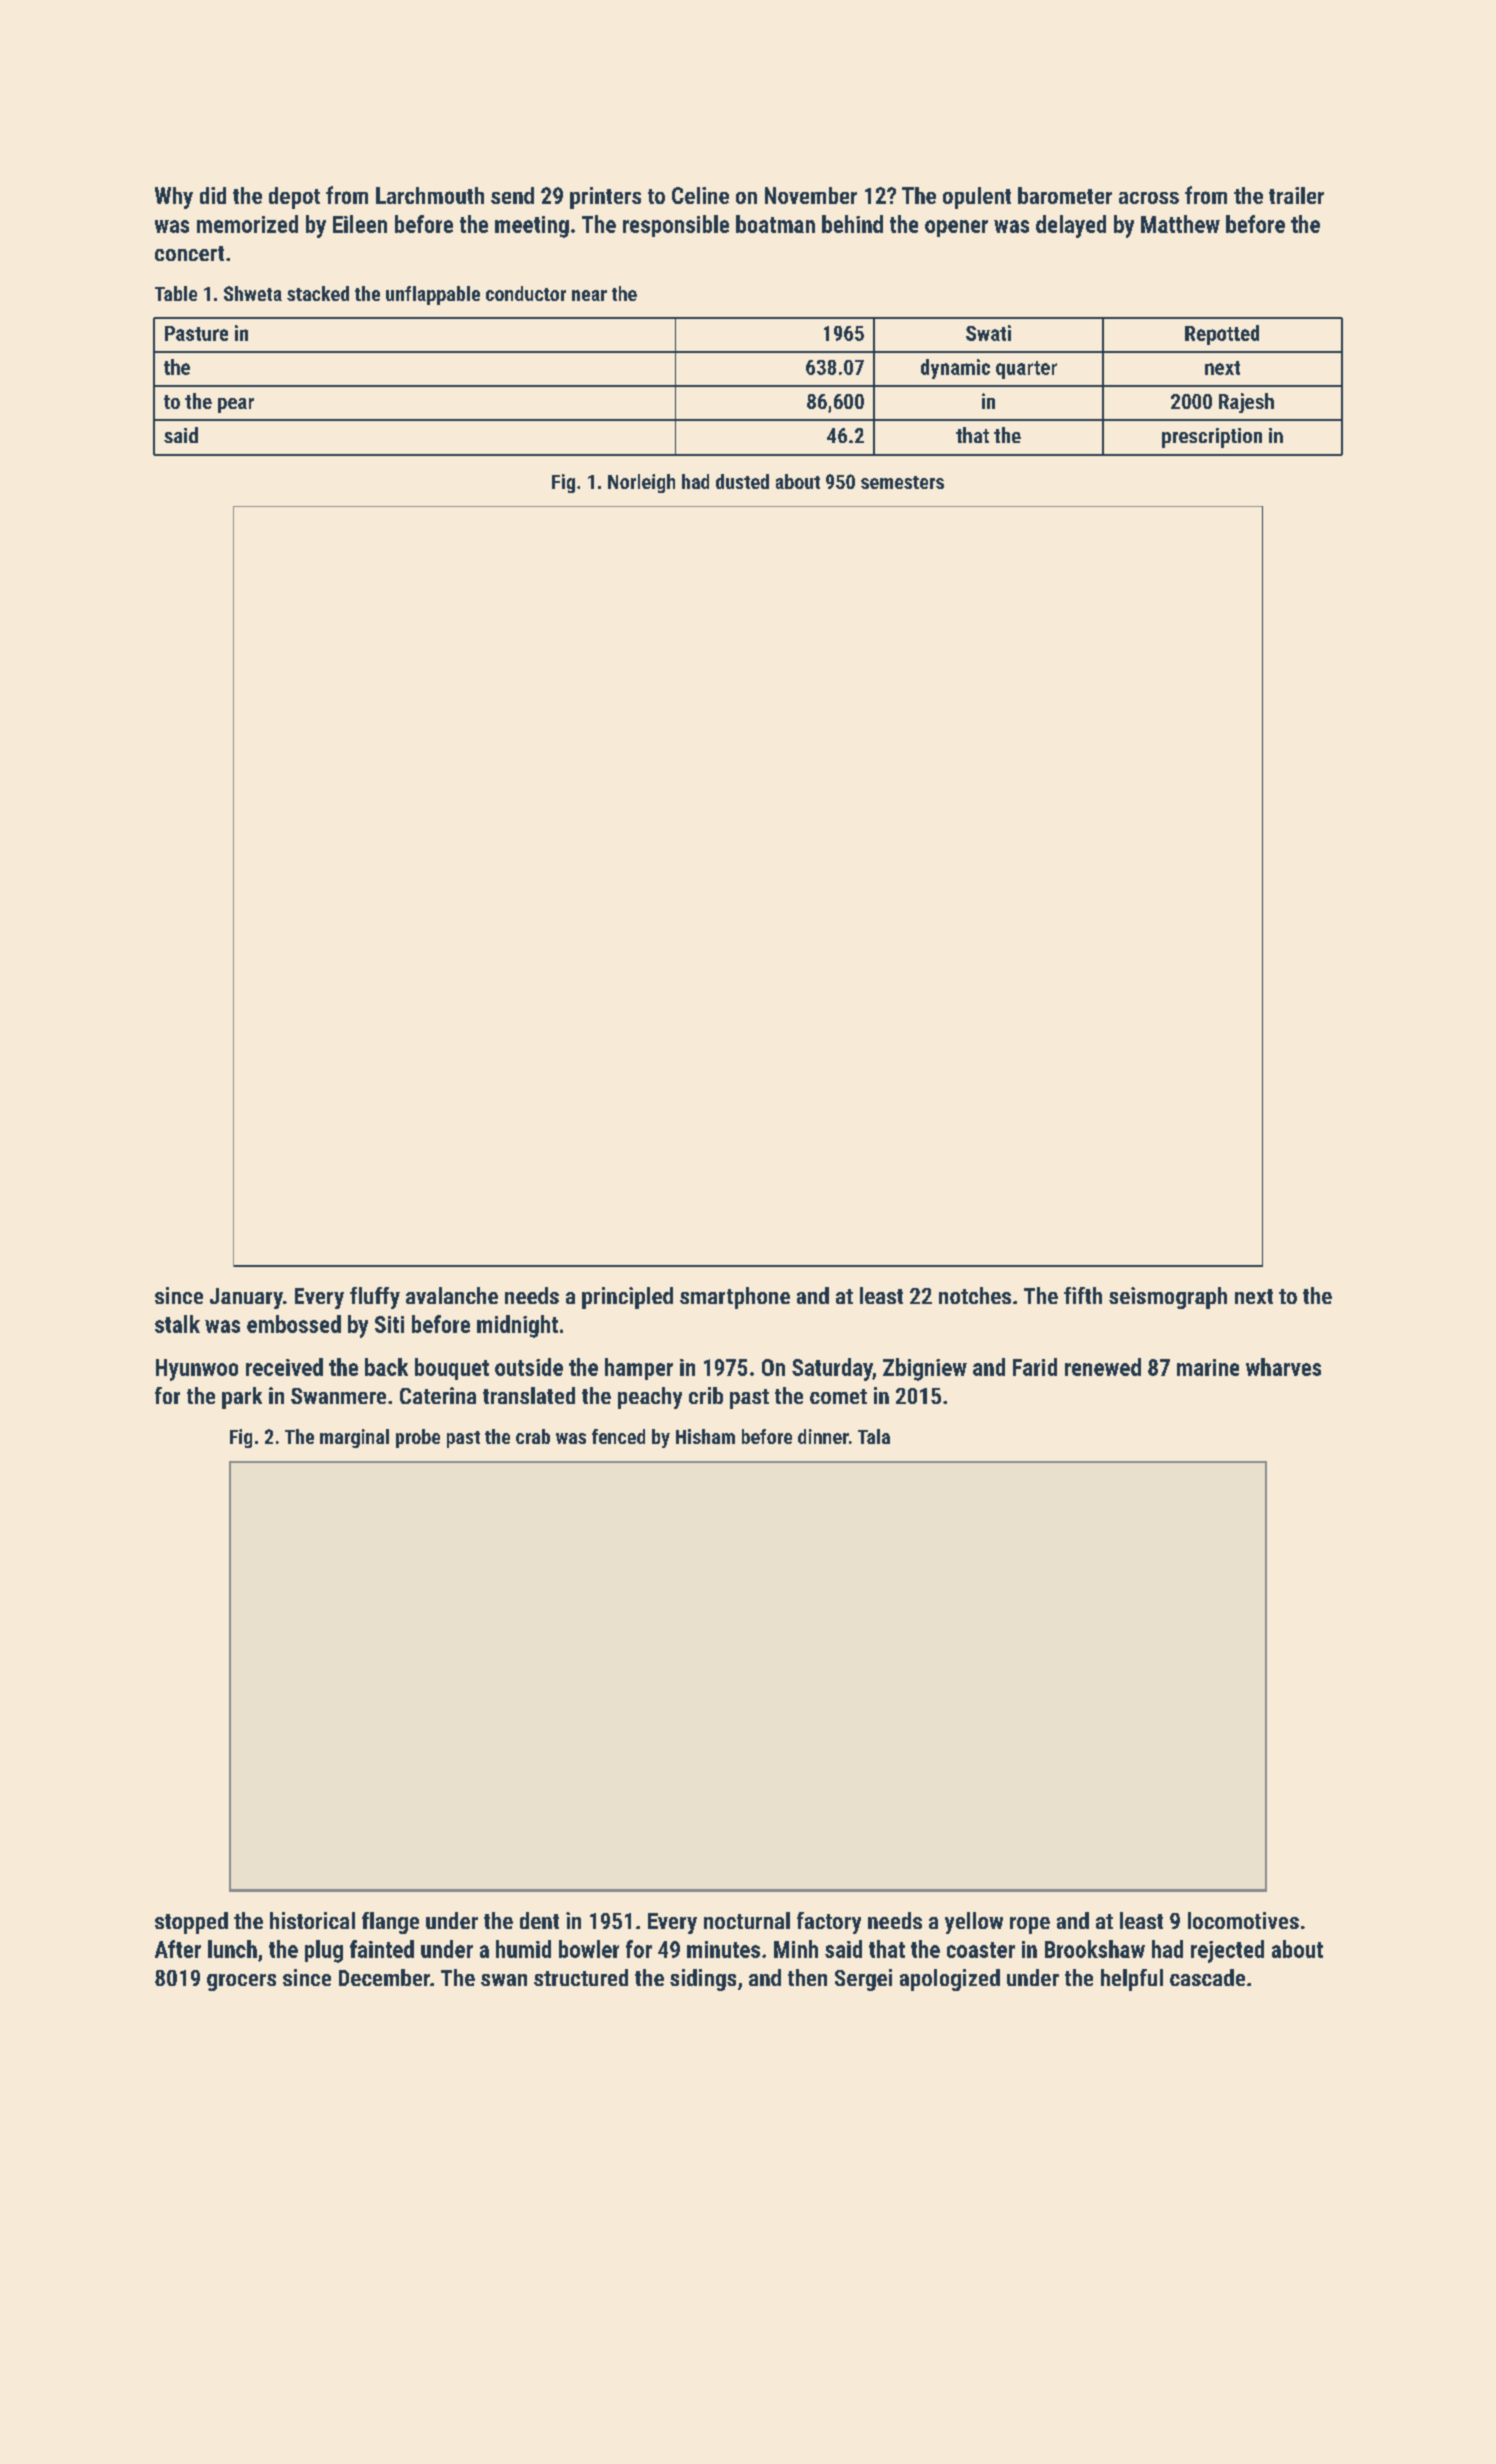 Image resolution: width=1496 pixels, height=2464 pixels. I want to click on barometer, so click(1065, 195).
